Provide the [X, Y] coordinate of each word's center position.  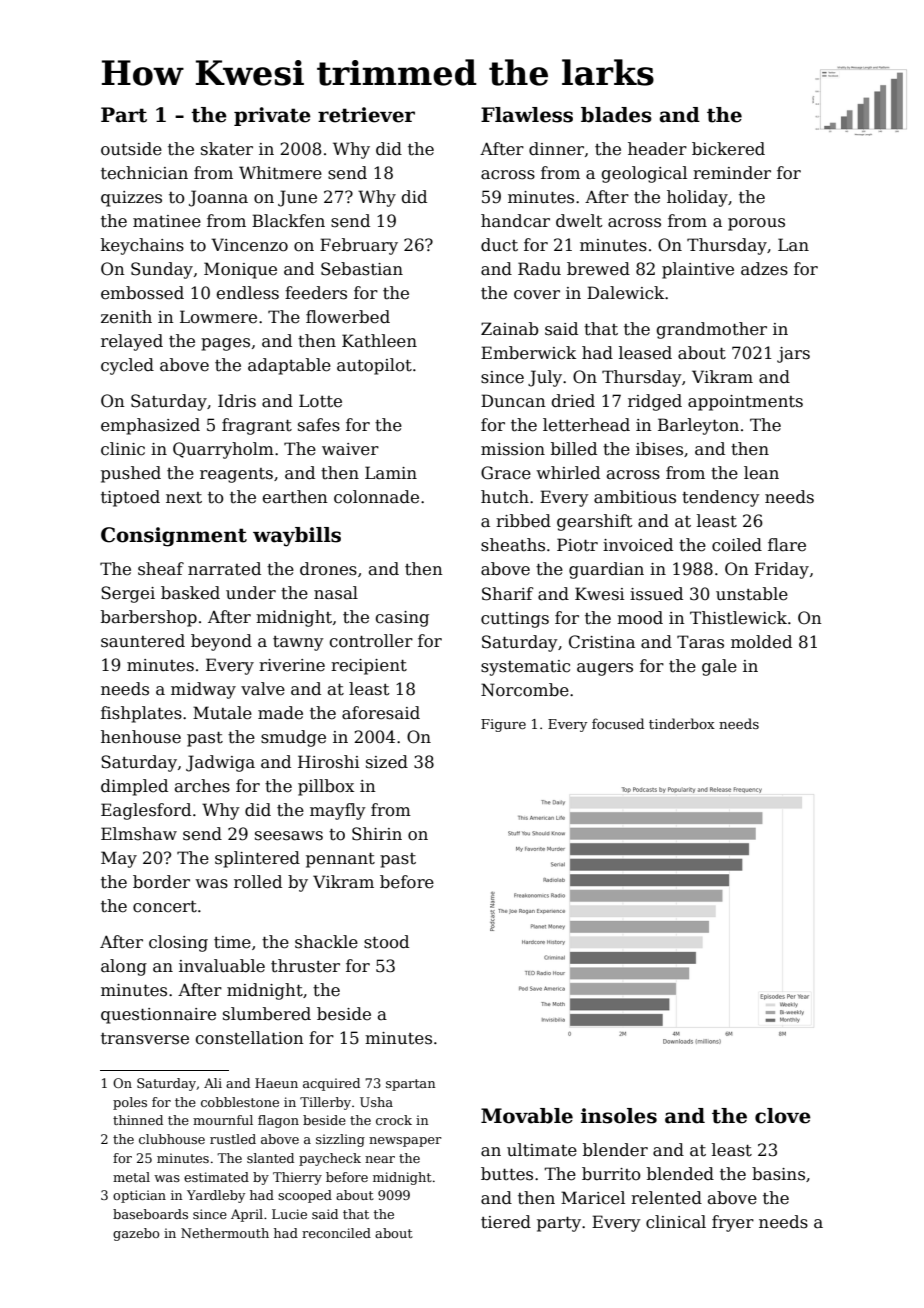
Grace [506, 473]
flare [787, 545]
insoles [619, 1116]
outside [131, 149]
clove [783, 1116]
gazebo [136, 1234]
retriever [366, 115]
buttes [507, 1174]
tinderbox [682, 723]
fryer [733, 1223]
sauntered [143, 641]
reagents [236, 475]
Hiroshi [329, 762]
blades [616, 115]
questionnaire [158, 1016]
